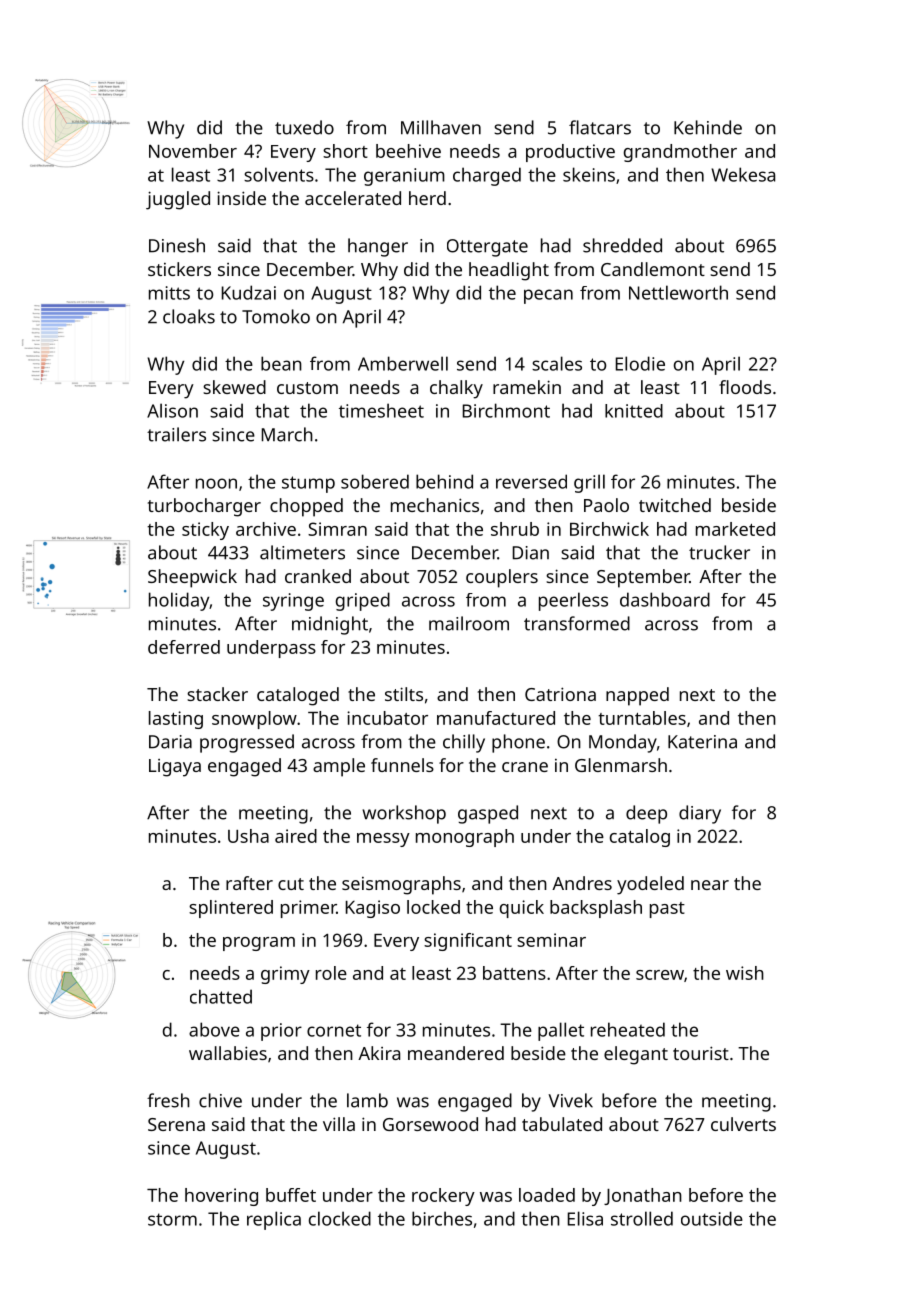 The height and width of the screenshot is (1311, 924). I want to click on above, so click(214, 1029).
